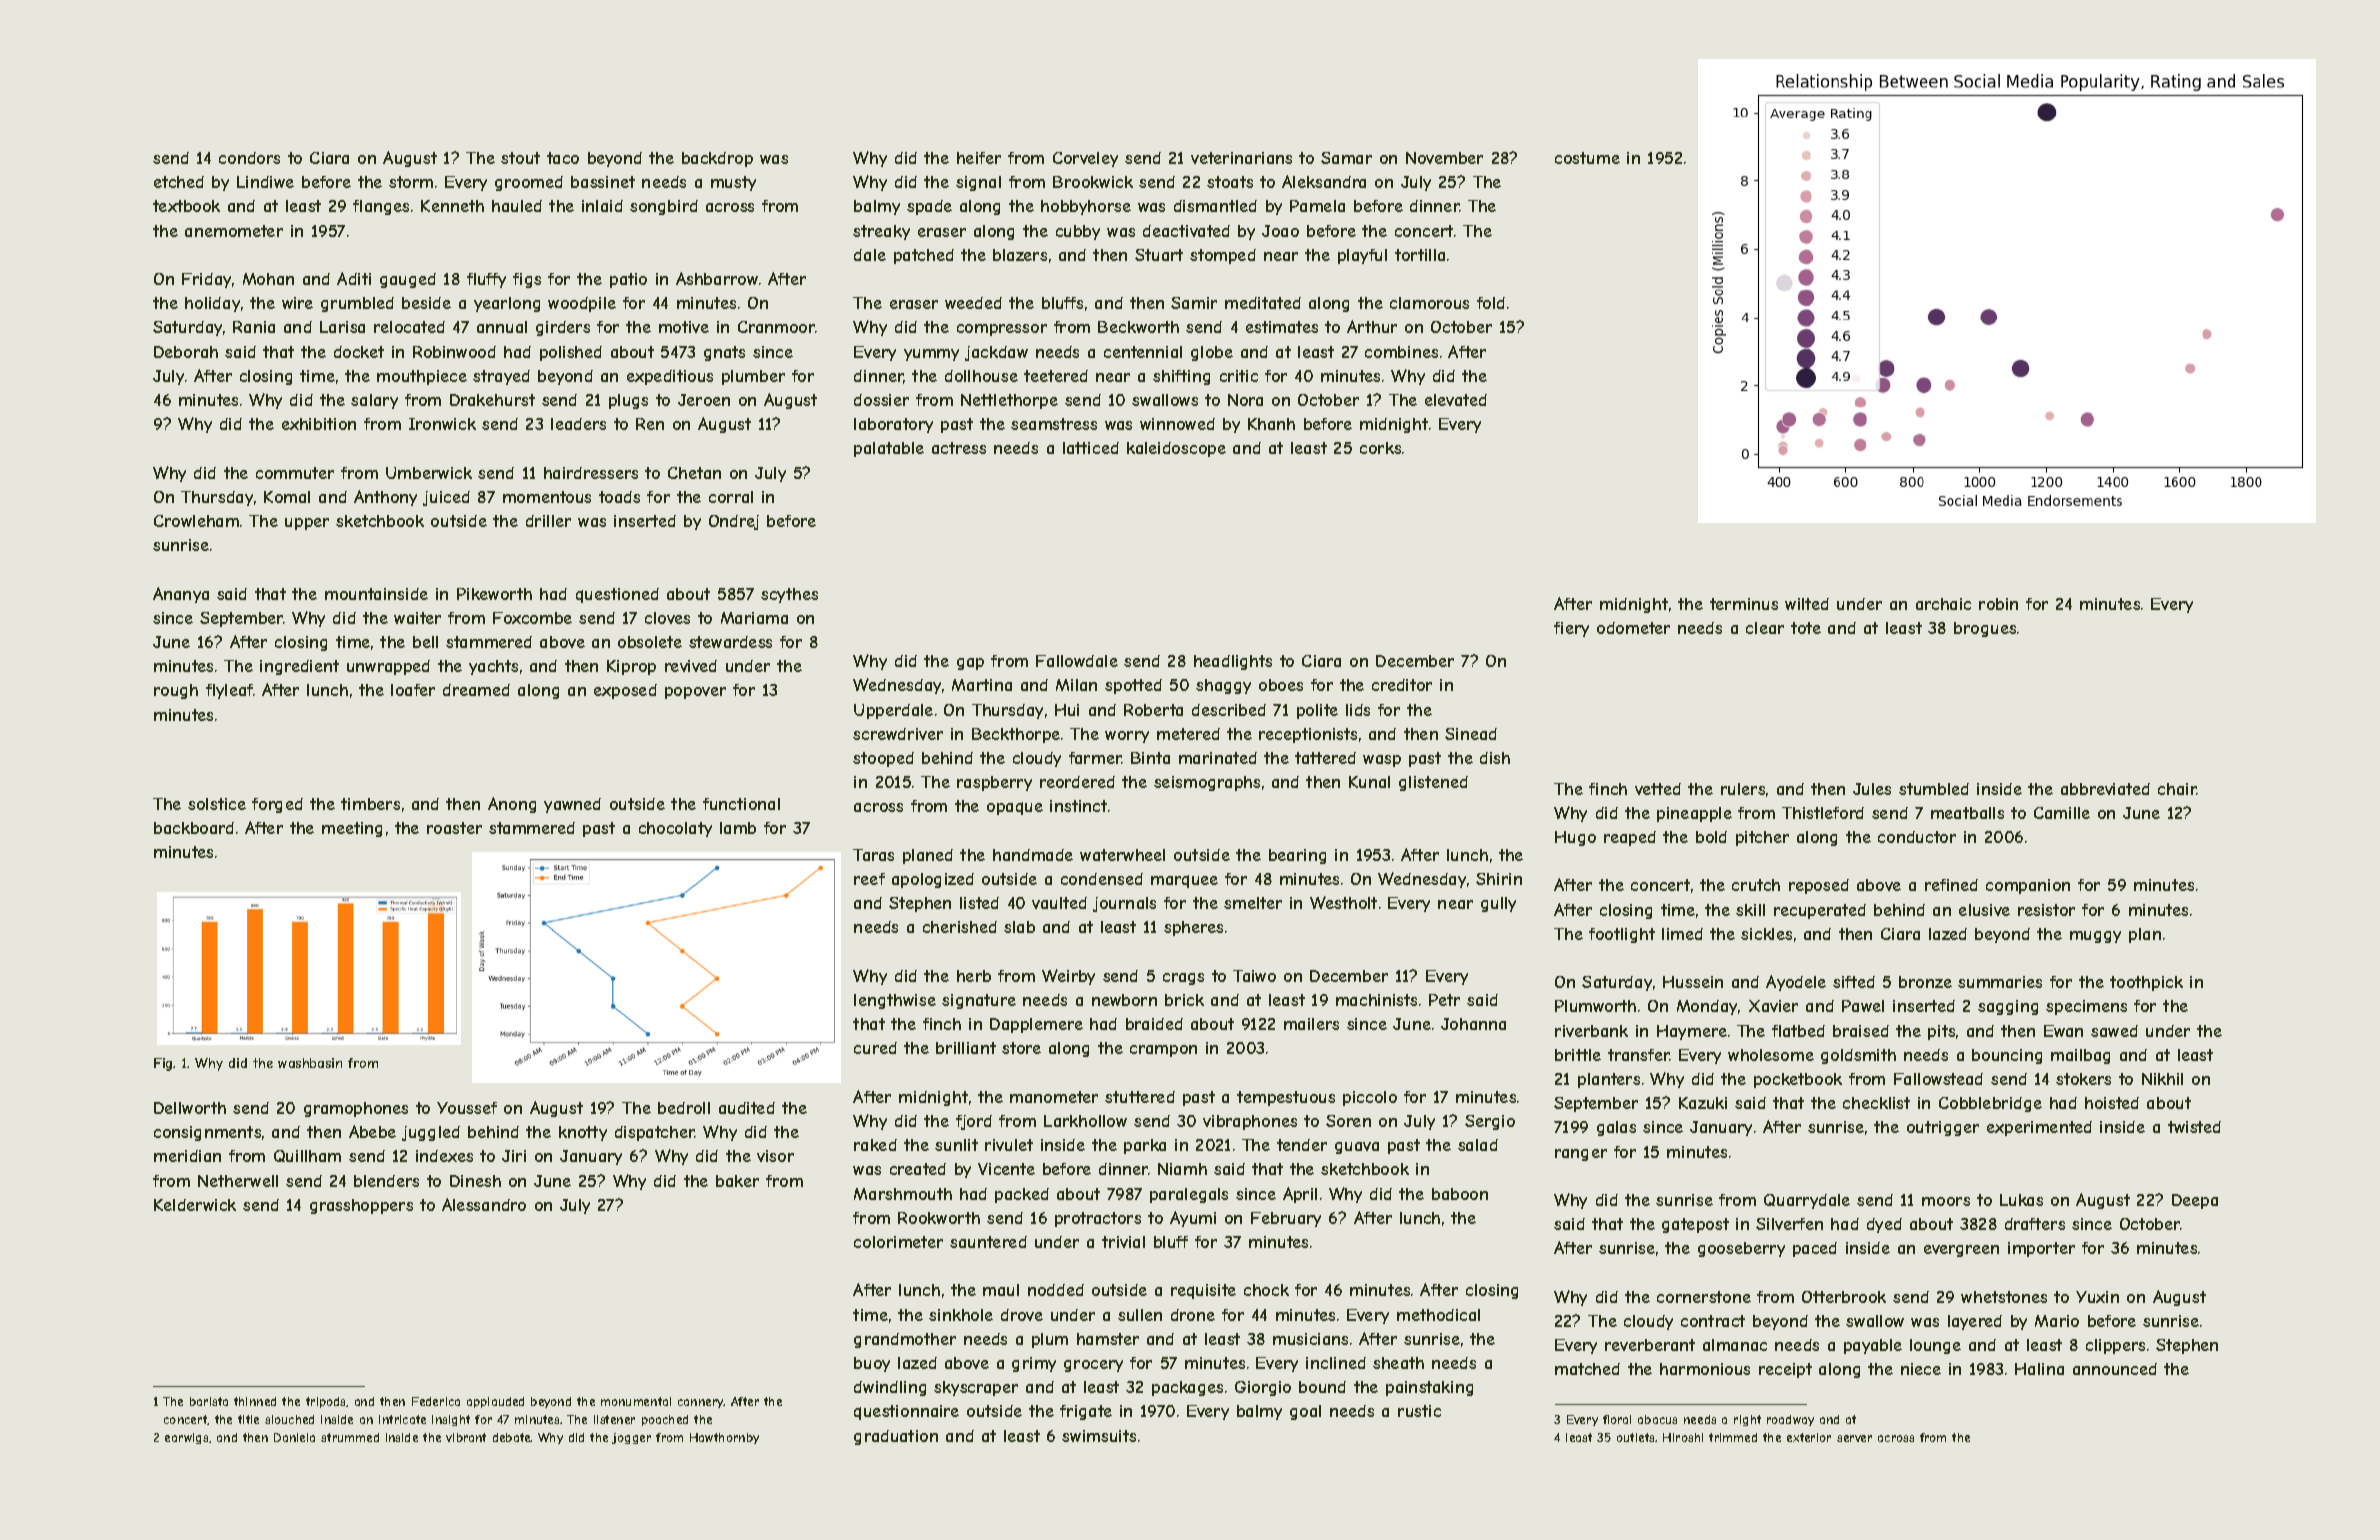 The image size is (2380, 1540). What do you see at coordinates (717, 159) in the document?
I see `backdrop` at bounding box center [717, 159].
